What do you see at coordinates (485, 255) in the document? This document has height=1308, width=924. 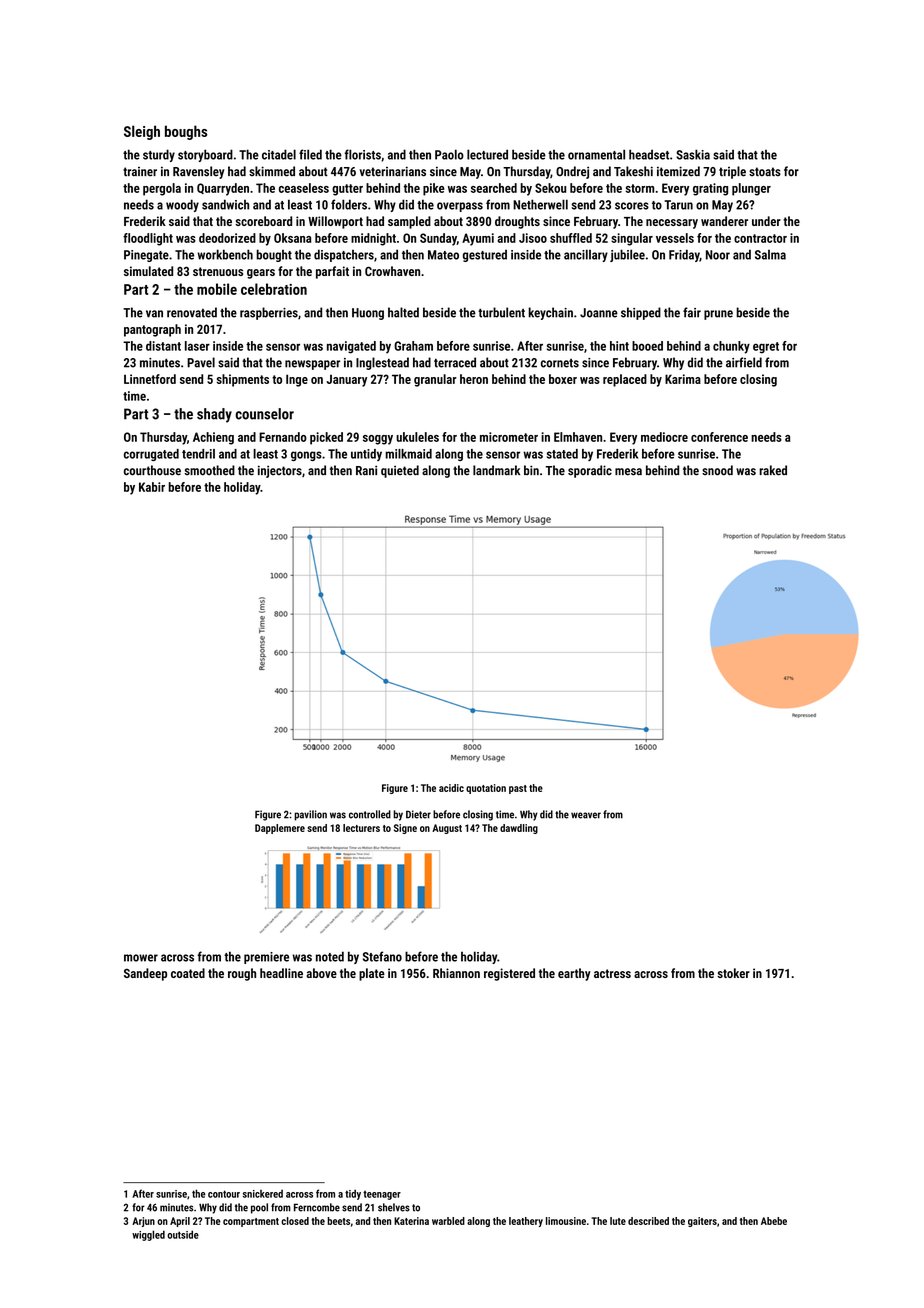 I see `gestured` at bounding box center [485, 255].
